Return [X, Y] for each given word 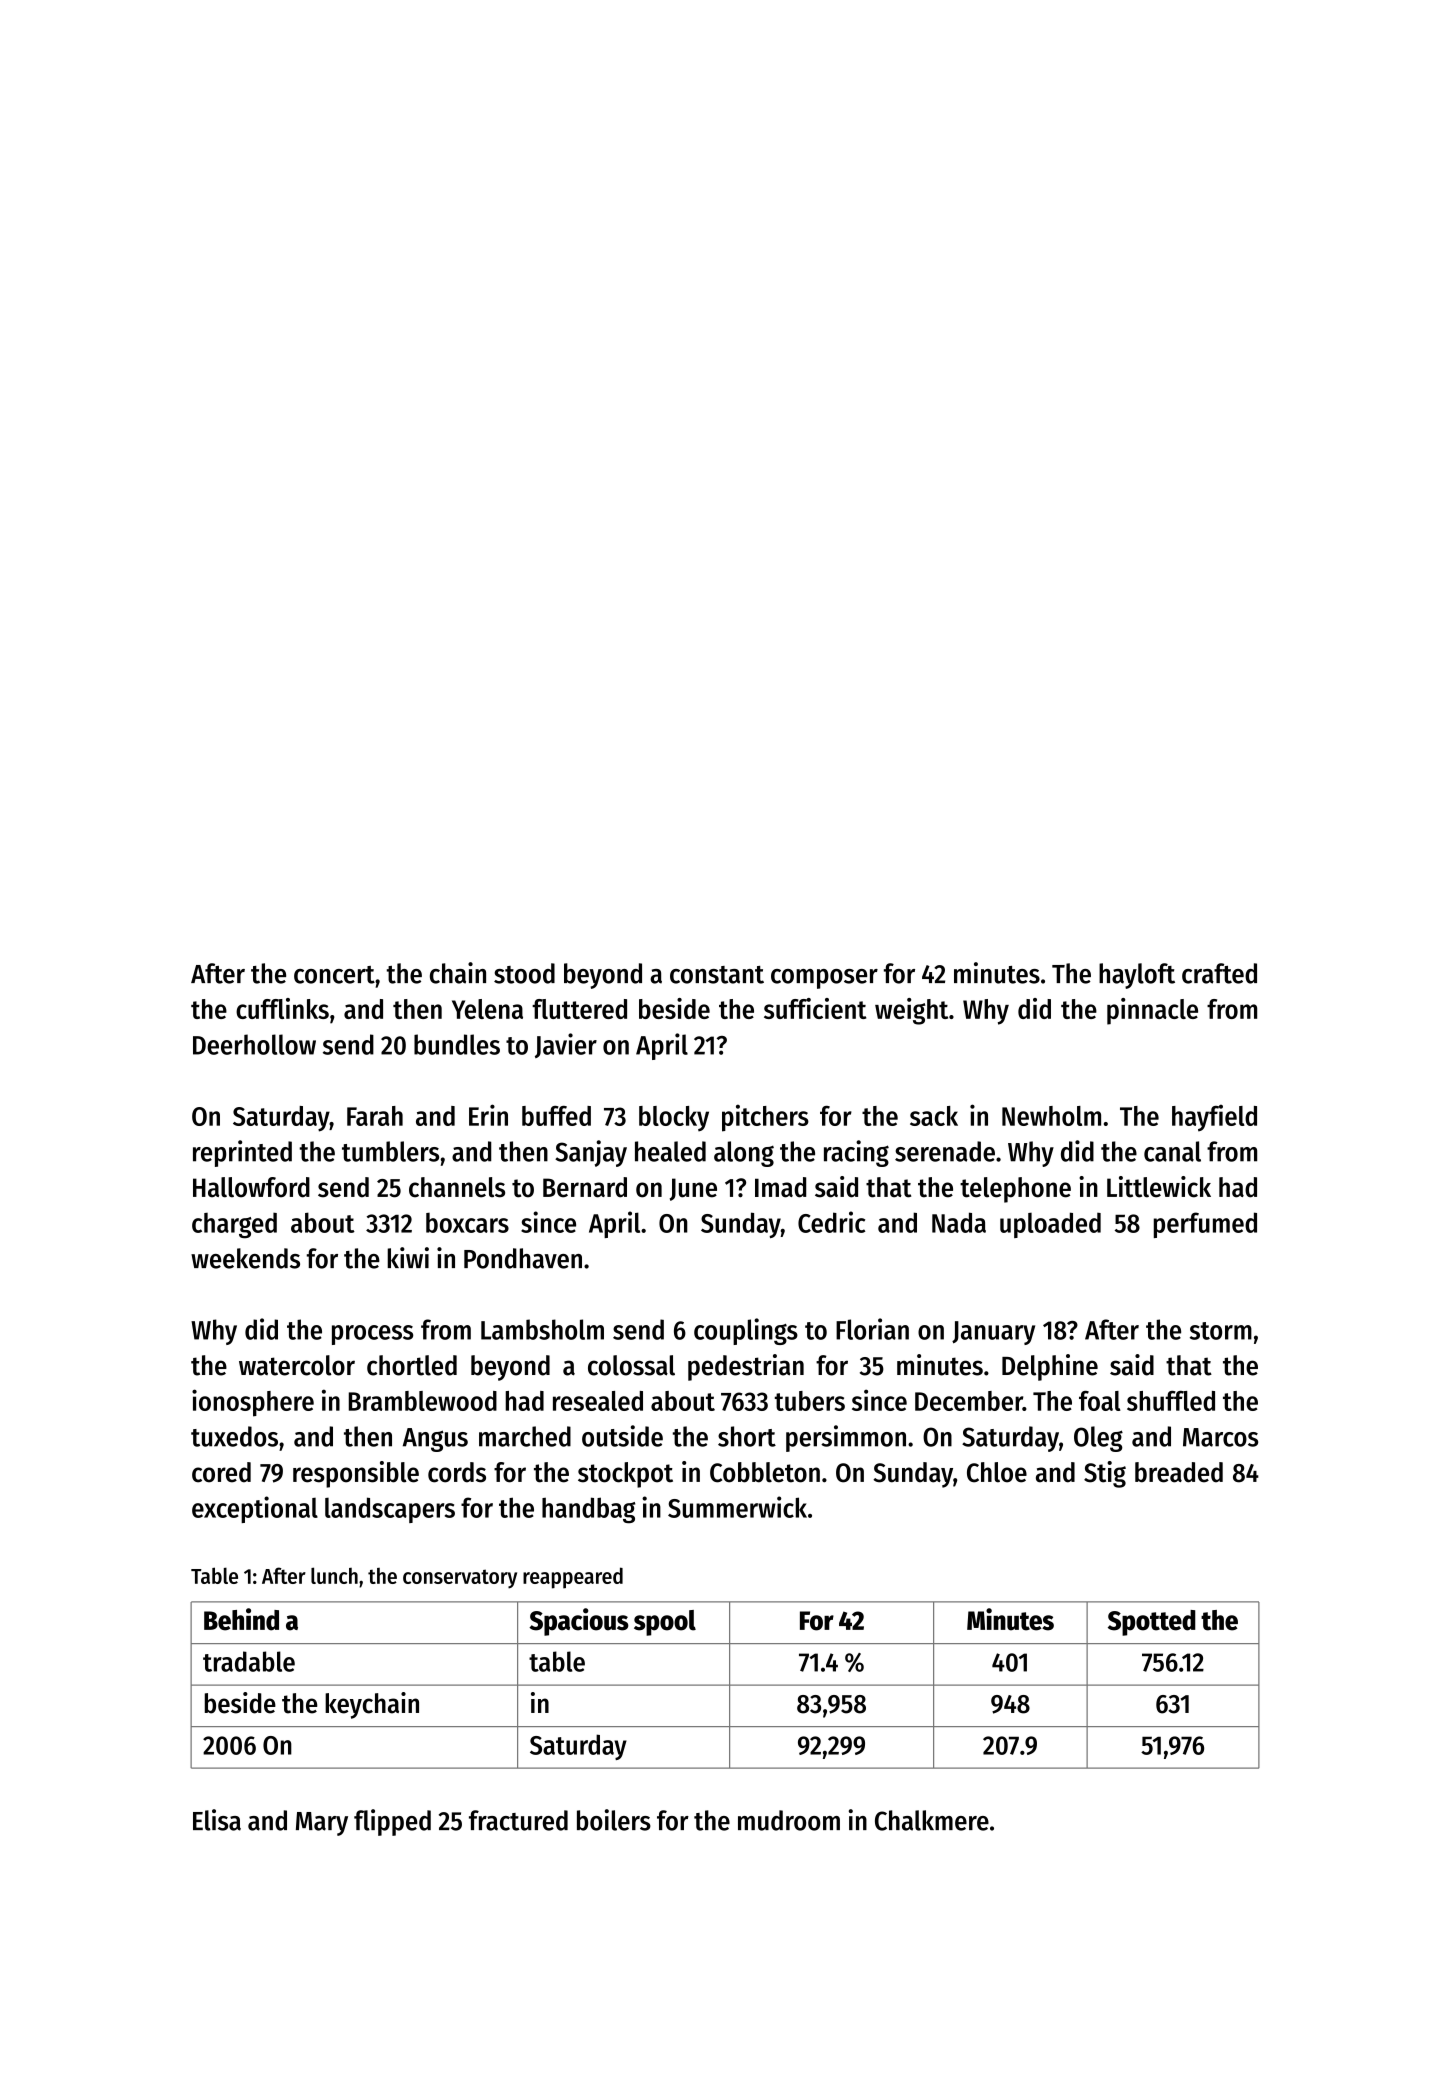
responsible [356, 1474]
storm [1221, 1331]
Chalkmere [932, 1820]
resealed [598, 1401]
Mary [322, 1824]
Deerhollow [254, 1044]
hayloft [1137, 976]
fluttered [579, 1009]
